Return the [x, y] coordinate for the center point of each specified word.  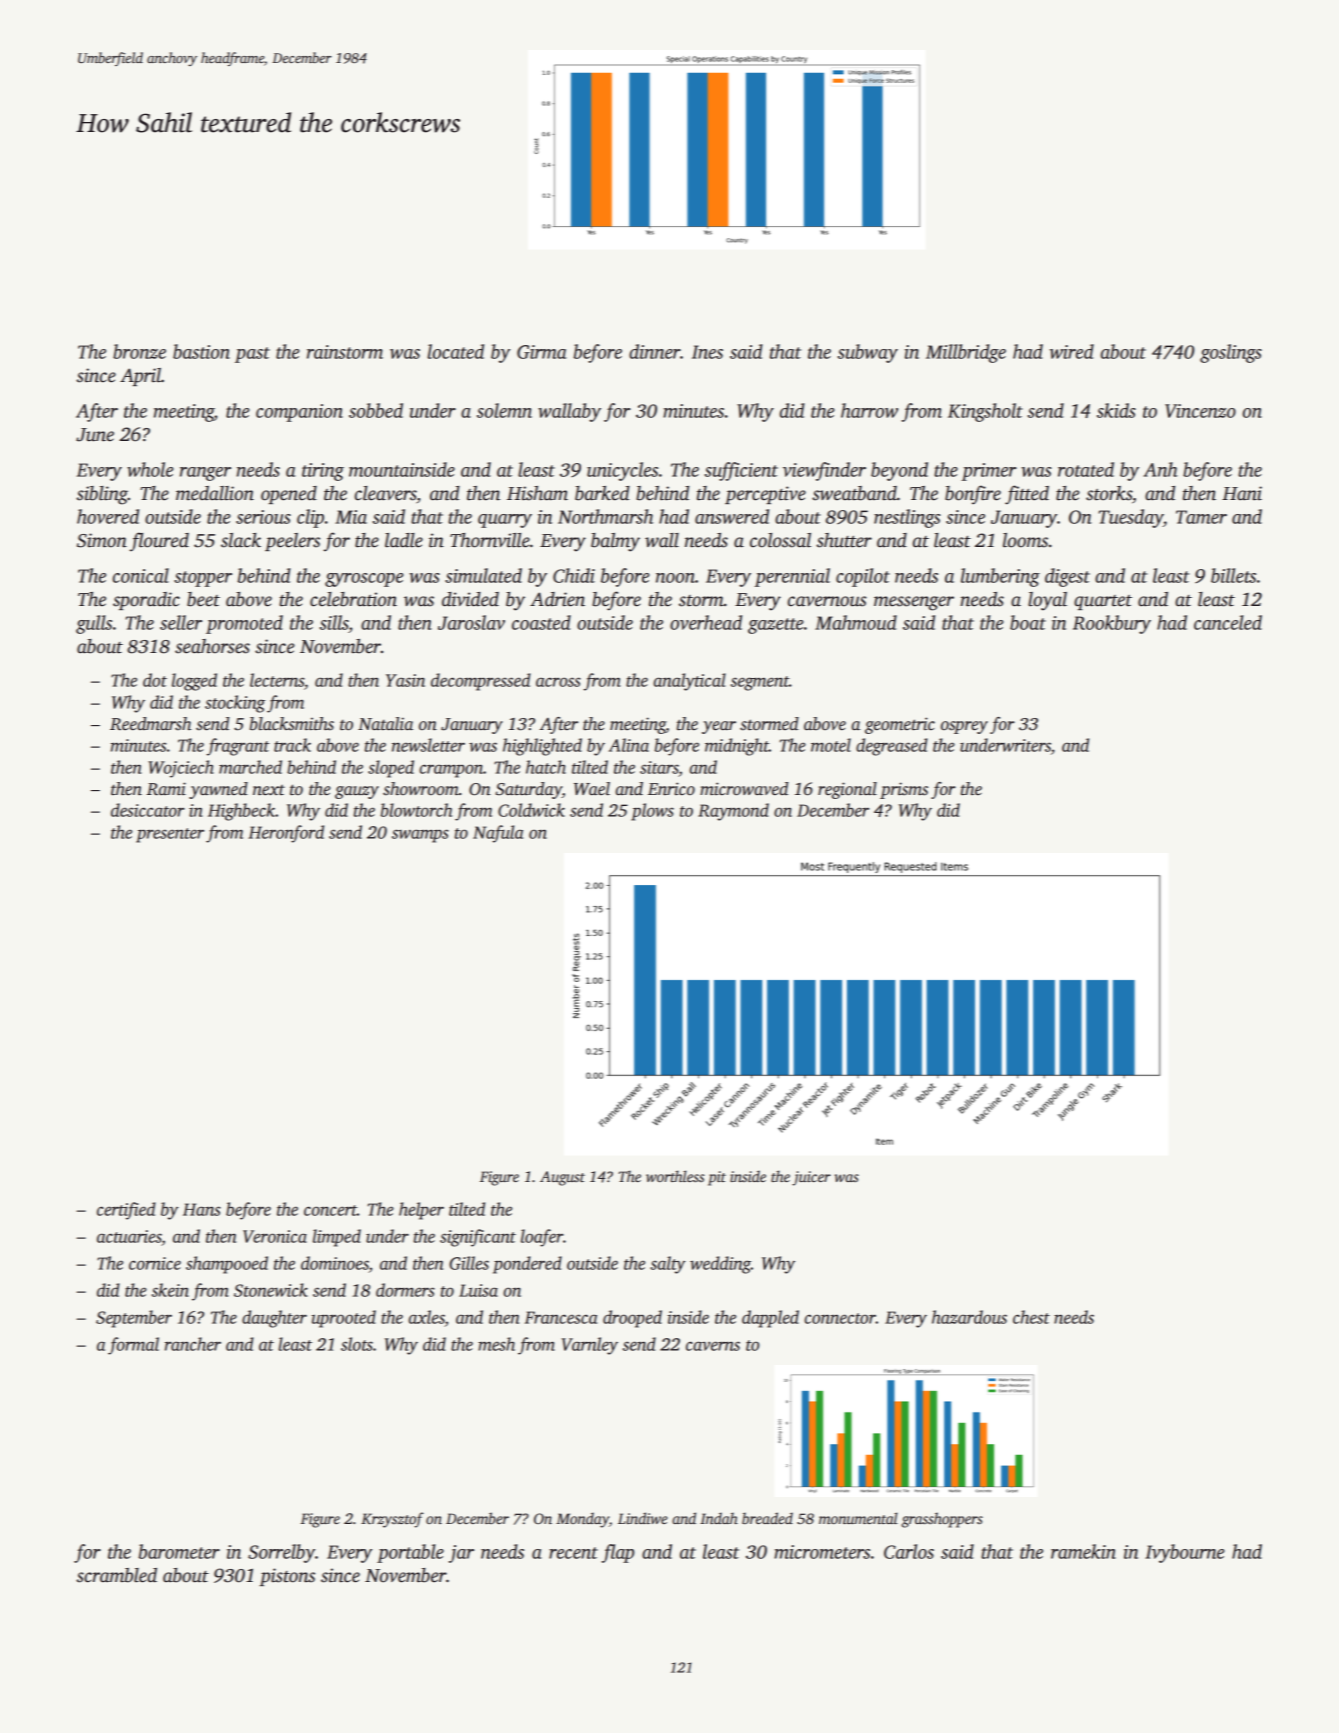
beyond [899, 471]
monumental [858, 1518]
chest [1031, 1317]
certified [126, 1211]
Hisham [537, 493]
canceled [1228, 622]
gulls [94, 624]
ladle [404, 540]
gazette [775, 626]
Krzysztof [392, 1520]
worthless [675, 1176]
